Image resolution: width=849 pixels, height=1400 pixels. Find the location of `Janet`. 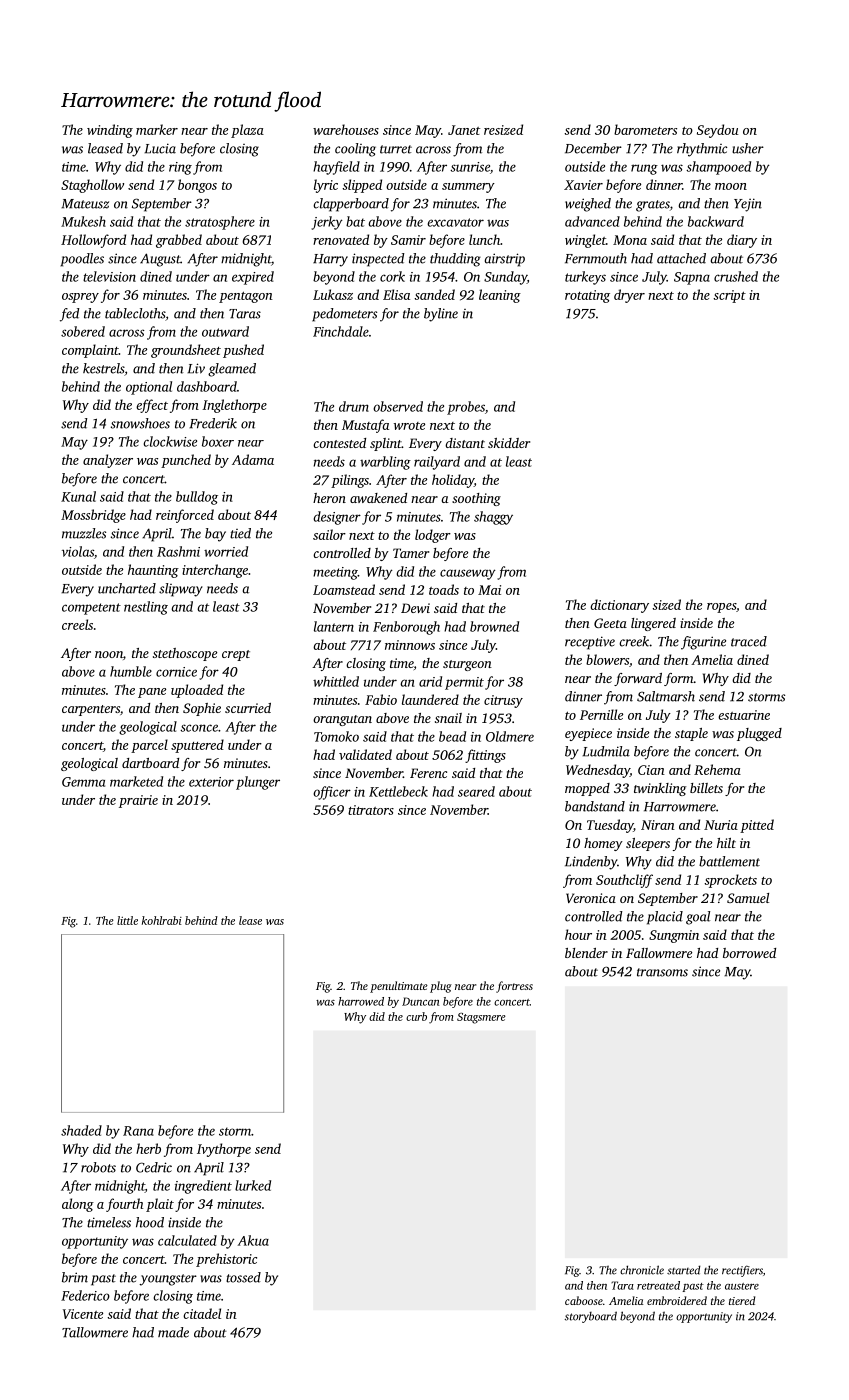

Janet is located at coordinates (464, 130).
